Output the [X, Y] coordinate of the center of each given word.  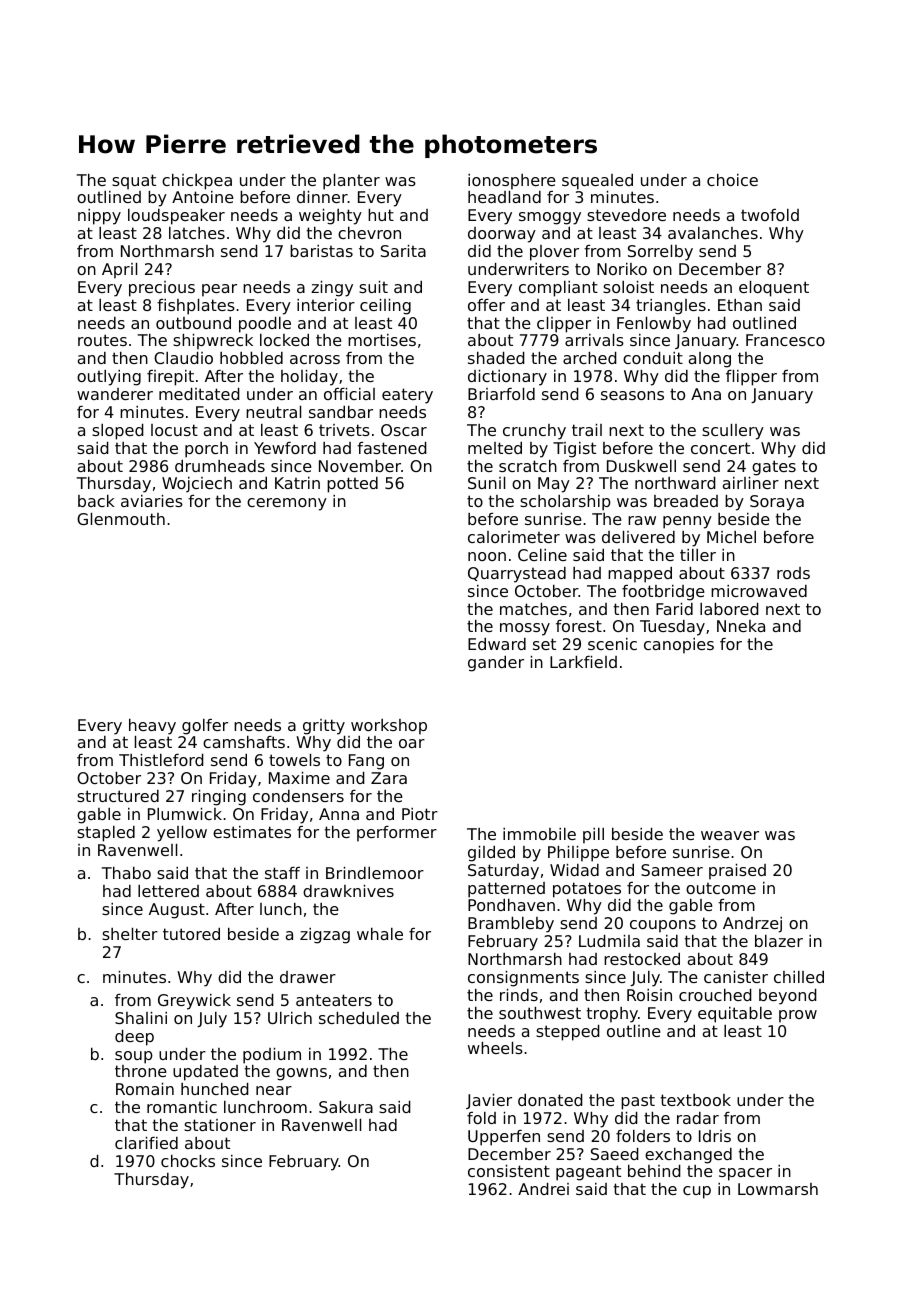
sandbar [341, 412]
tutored [191, 934]
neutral [273, 412]
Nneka [741, 626]
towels [294, 760]
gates [774, 468]
